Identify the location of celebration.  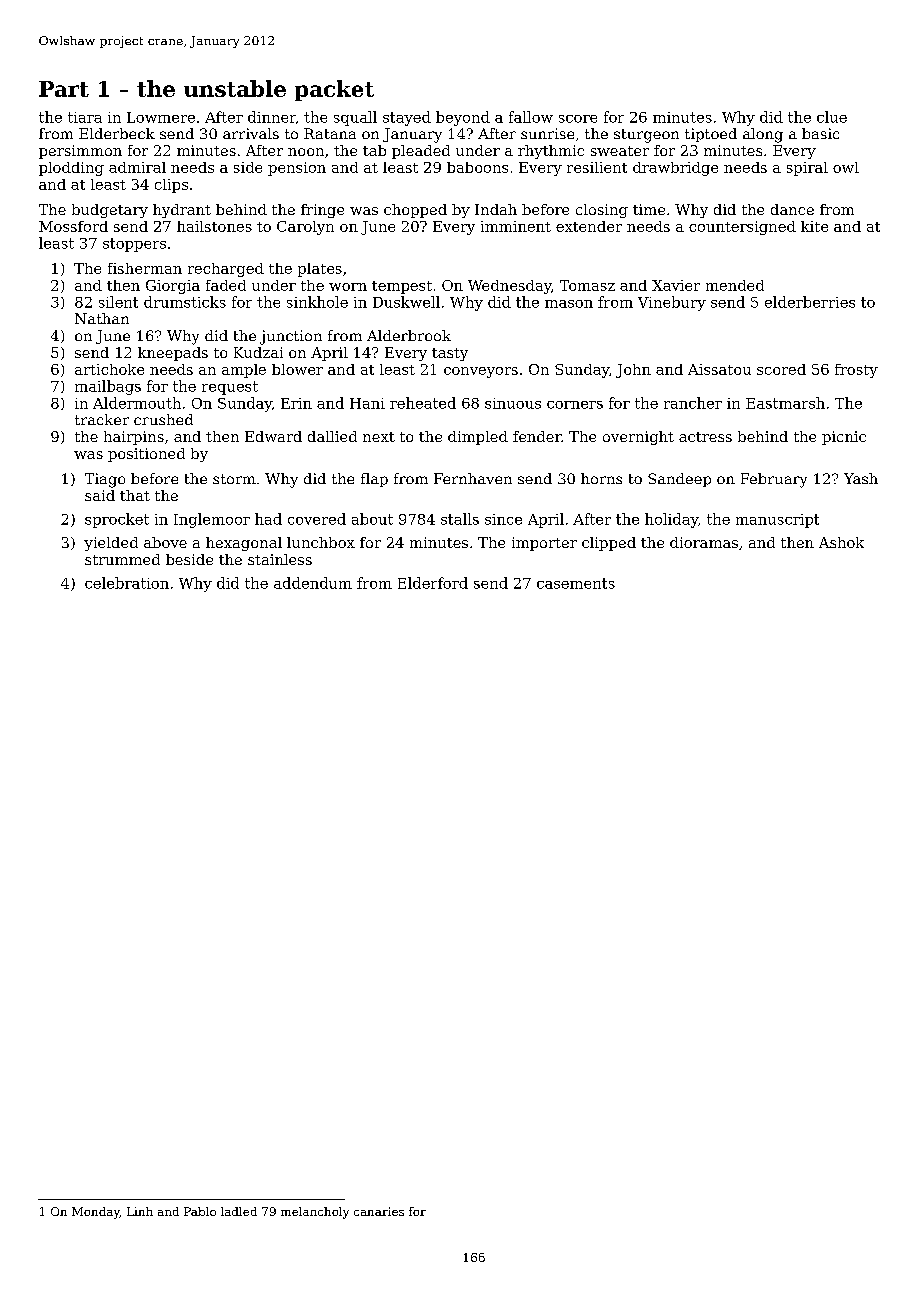
(127, 583).
